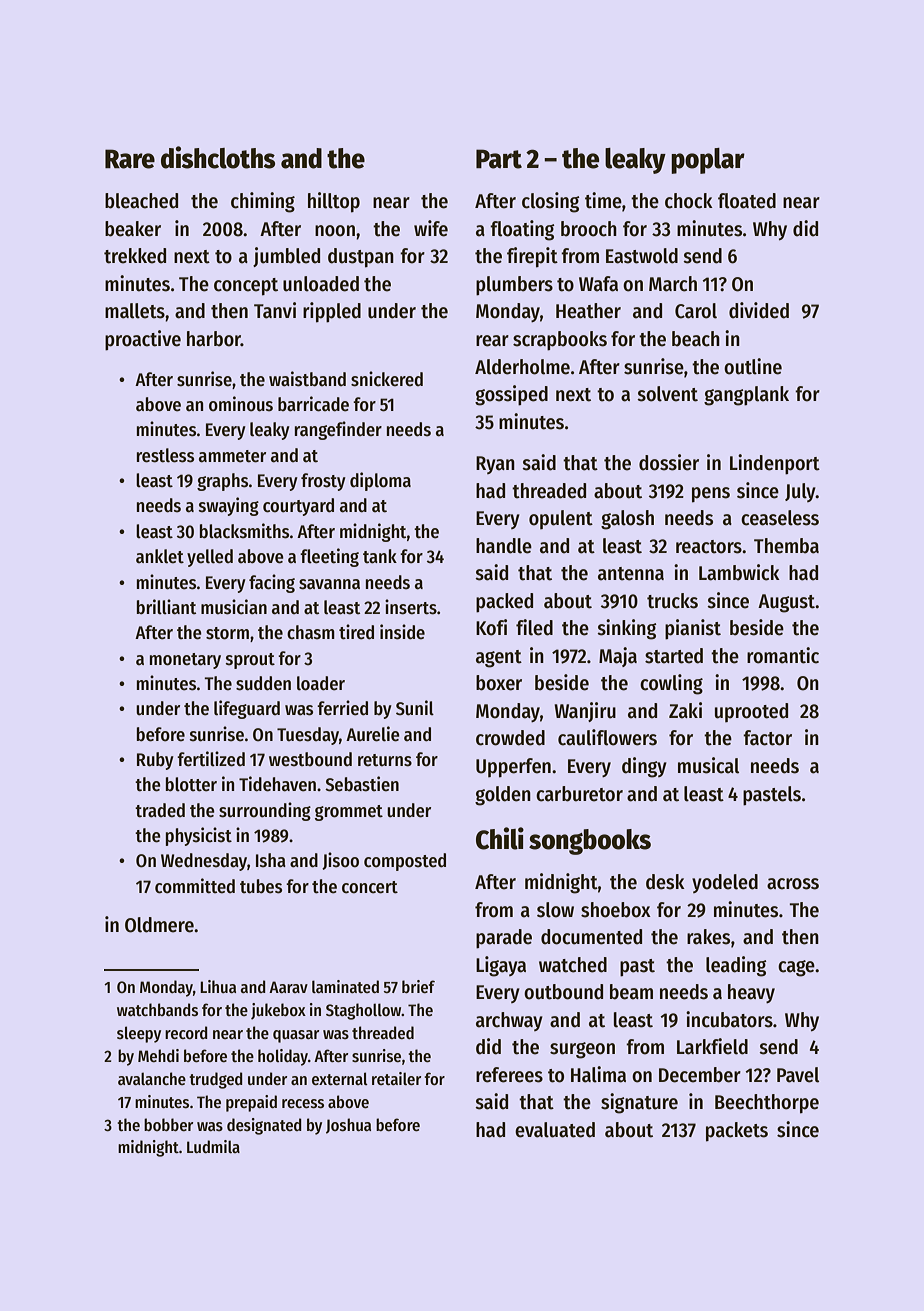 The height and width of the screenshot is (1311, 924). Describe the element at coordinates (264, 1126) in the screenshot. I see `designated` at that location.
